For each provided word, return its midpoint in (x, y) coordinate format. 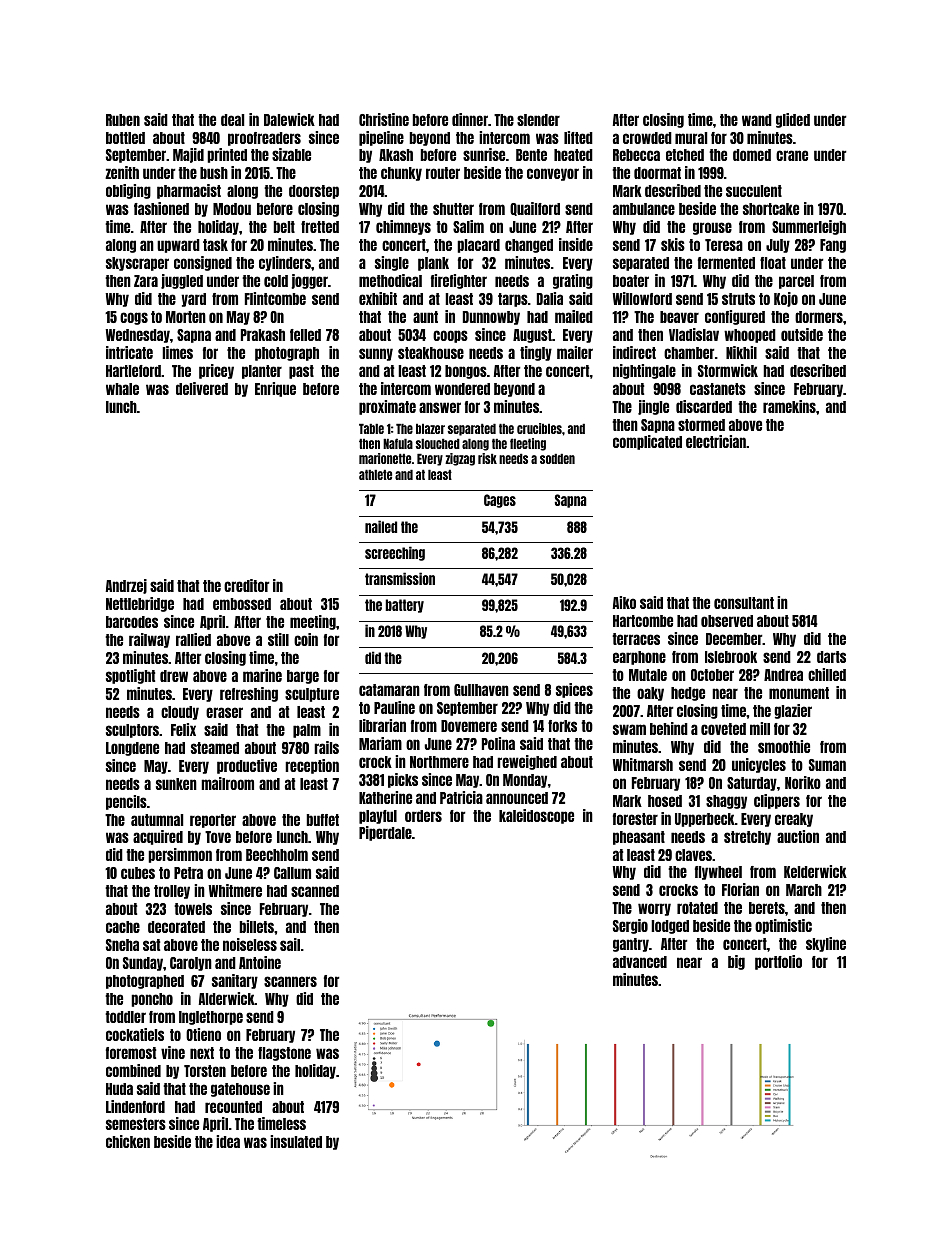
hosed (665, 801)
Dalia (550, 298)
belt (284, 227)
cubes (138, 873)
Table (371, 429)
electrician (716, 441)
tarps (513, 300)
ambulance (644, 209)
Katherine (385, 797)
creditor (247, 585)
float (773, 263)
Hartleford (133, 371)
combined (133, 1070)
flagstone (284, 1054)
